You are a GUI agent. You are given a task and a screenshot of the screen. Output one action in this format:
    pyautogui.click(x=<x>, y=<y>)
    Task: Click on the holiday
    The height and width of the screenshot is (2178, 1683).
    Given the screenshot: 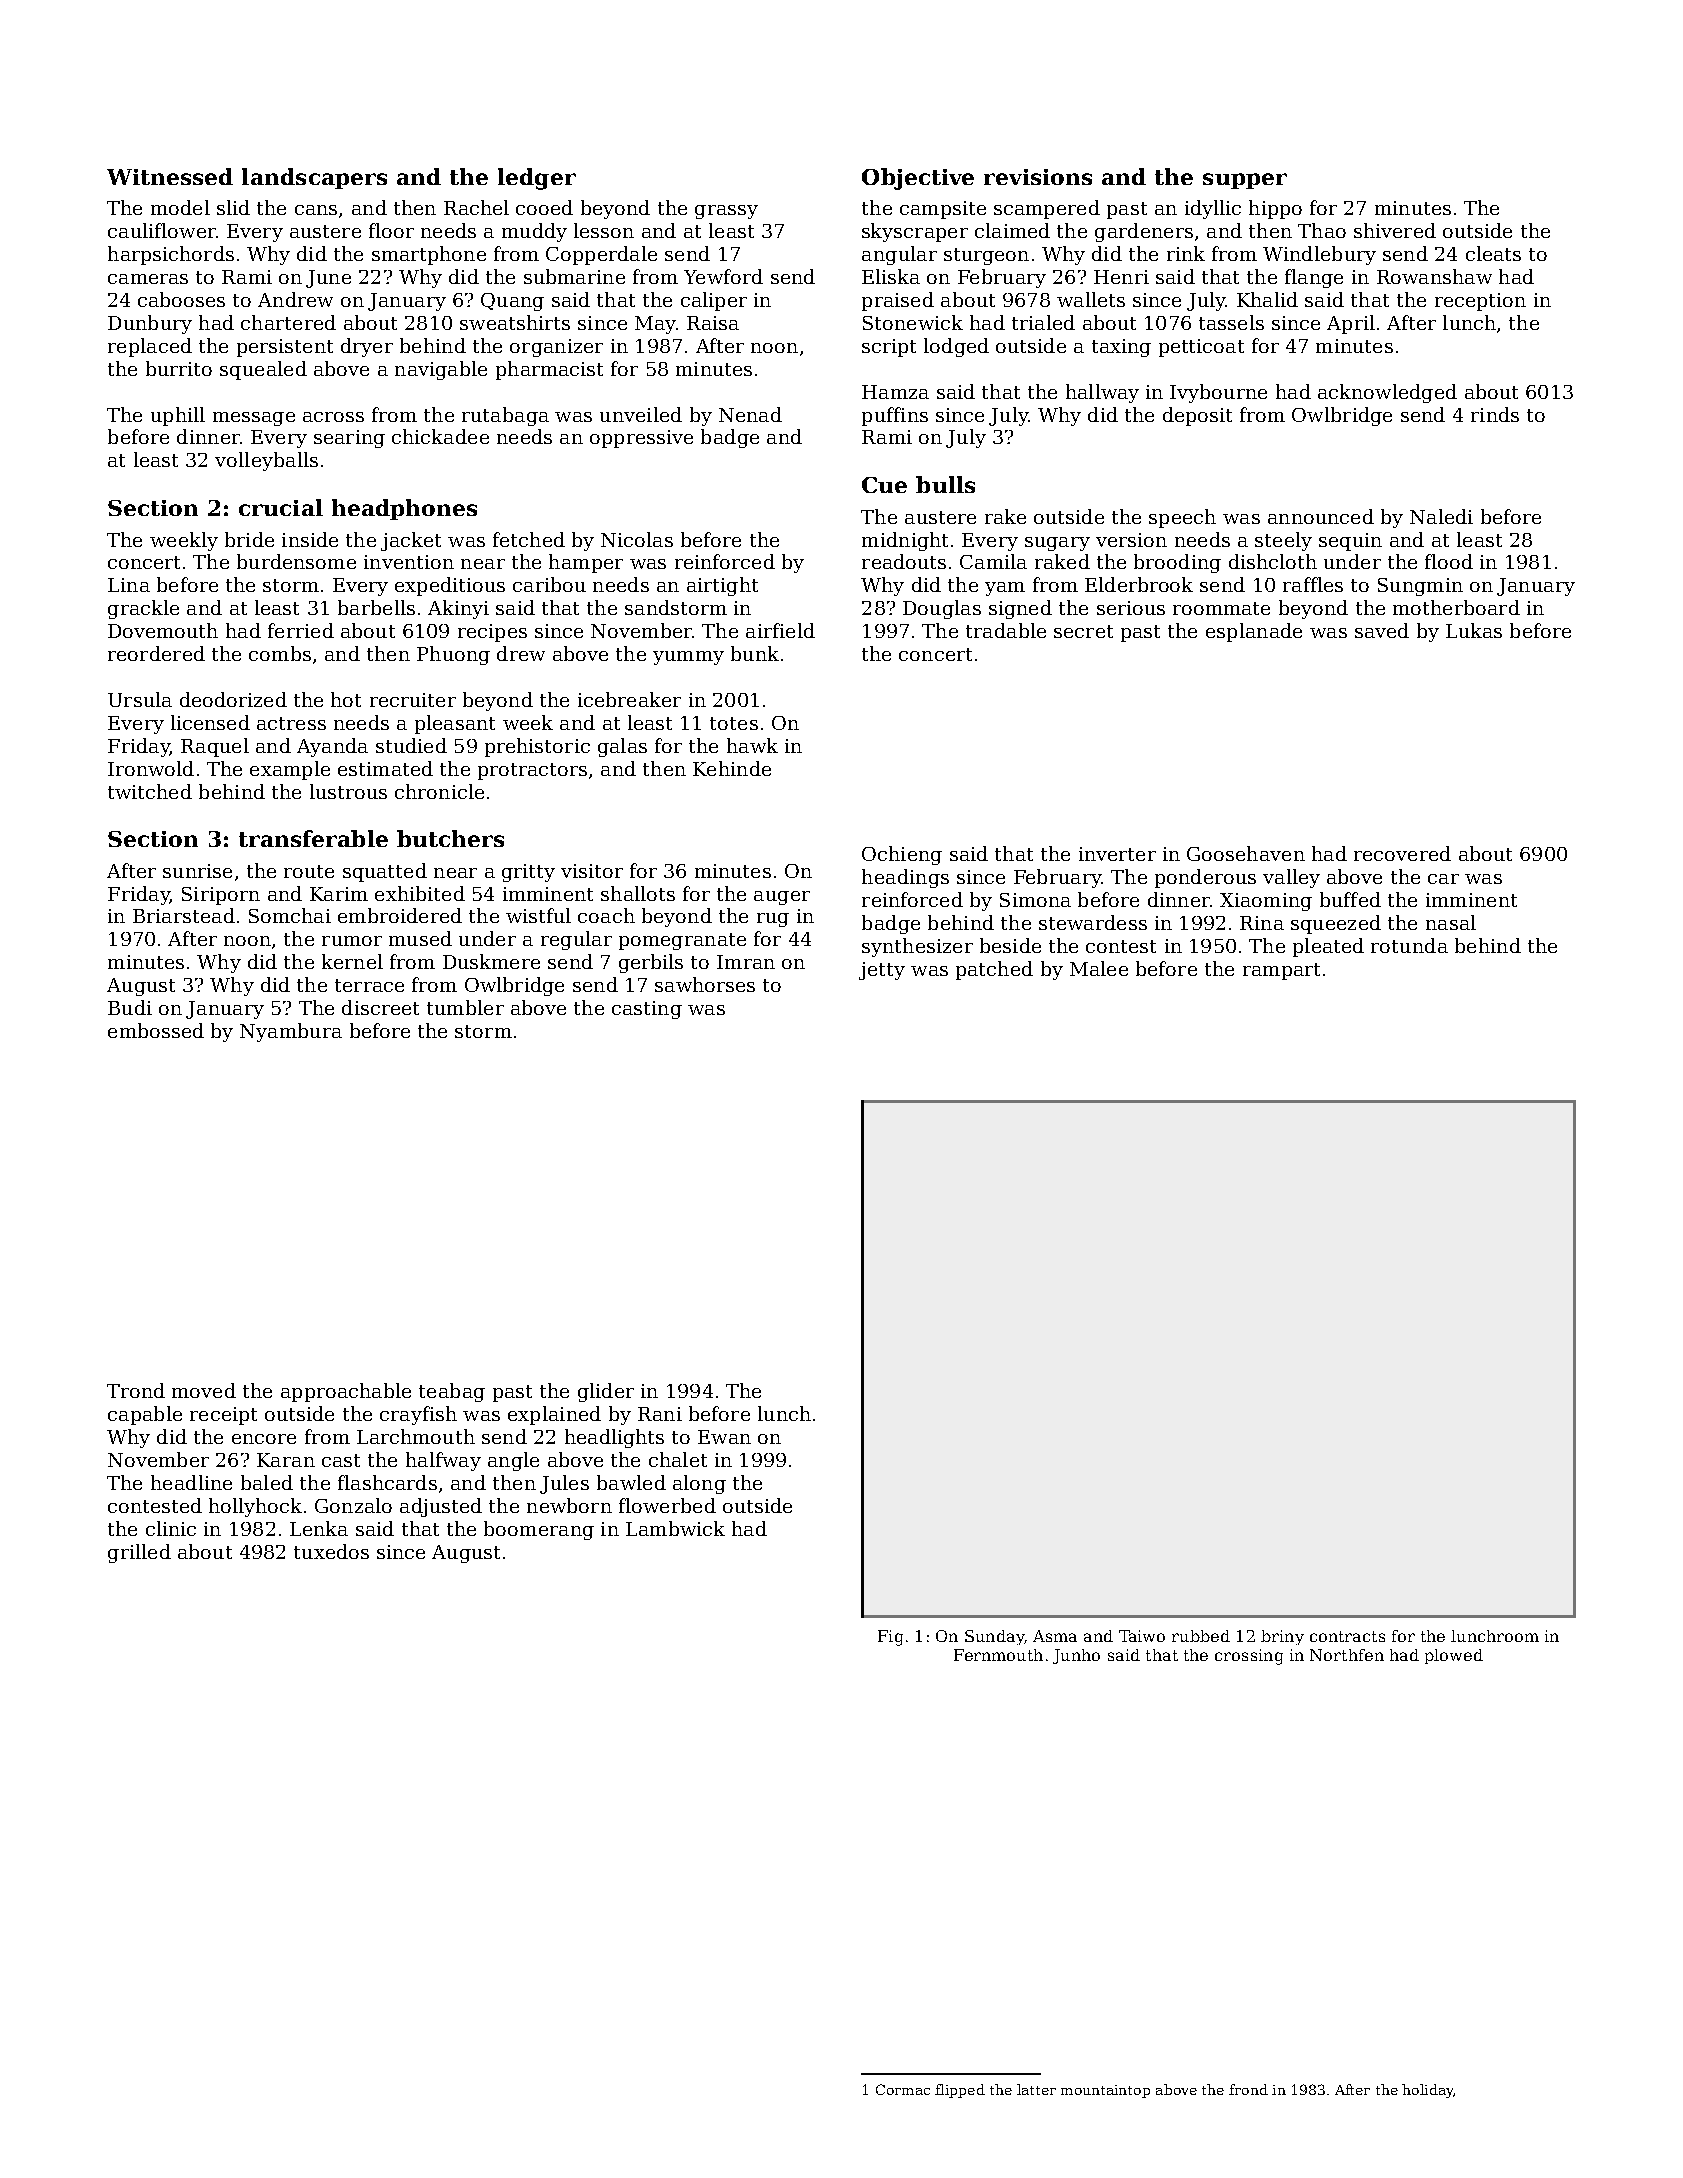 What is the action you would take?
    pyautogui.click(x=1427, y=2091)
